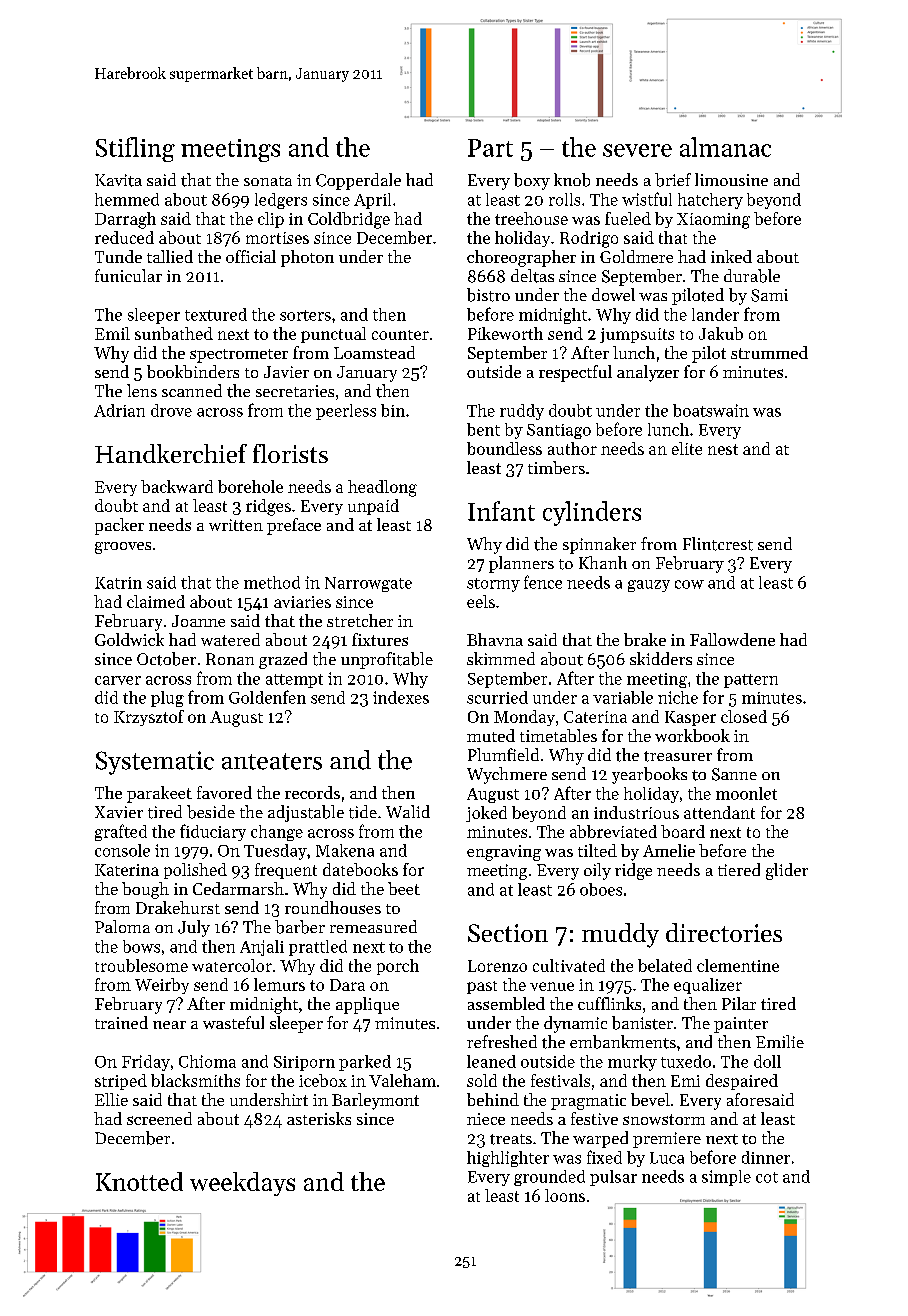 This image has width=908, height=1316. What do you see at coordinates (549, 1178) in the image?
I see `grounded` at bounding box center [549, 1178].
